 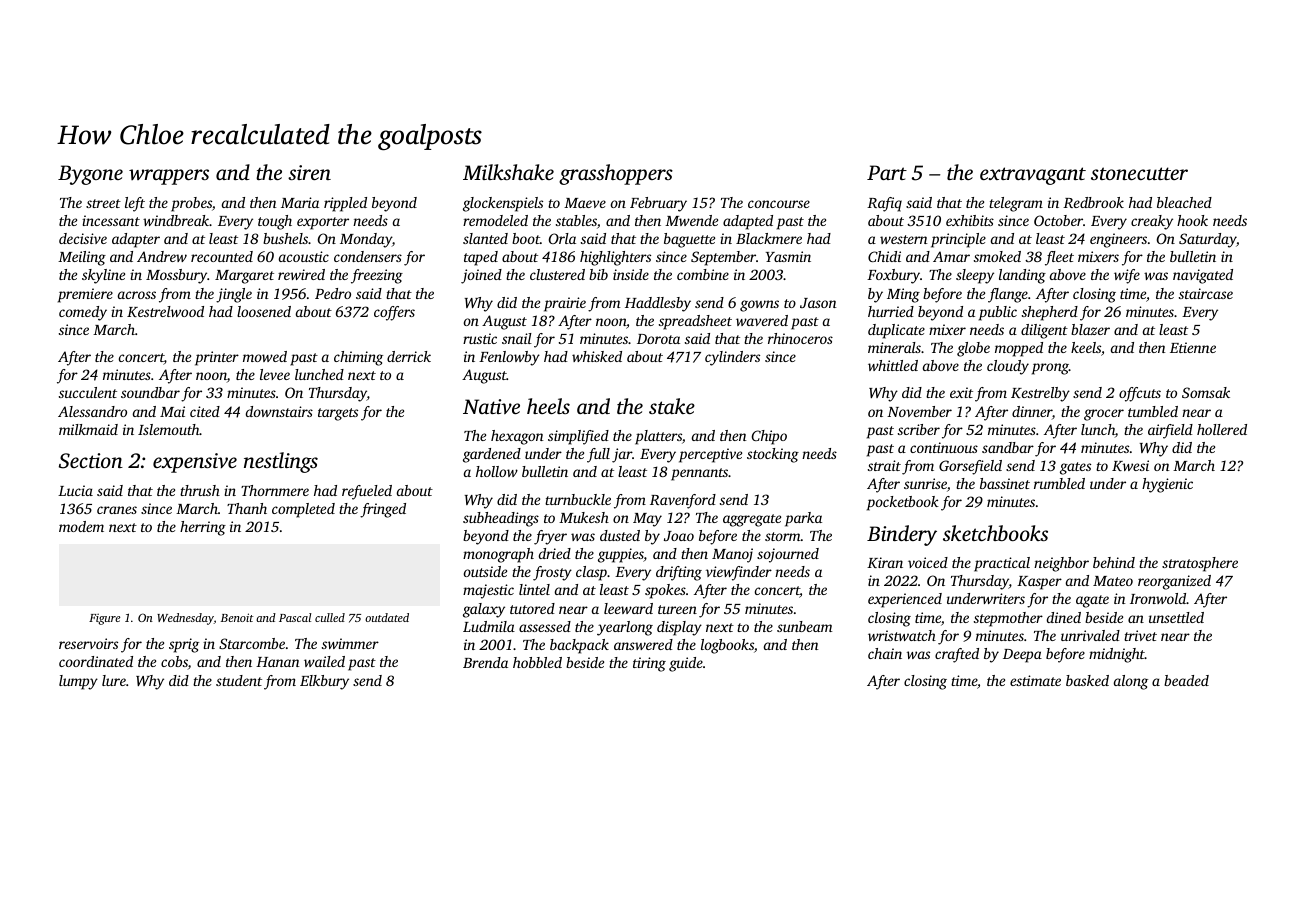 What do you see at coordinates (492, 455) in the image?
I see `gardened` at bounding box center [492, 455].
